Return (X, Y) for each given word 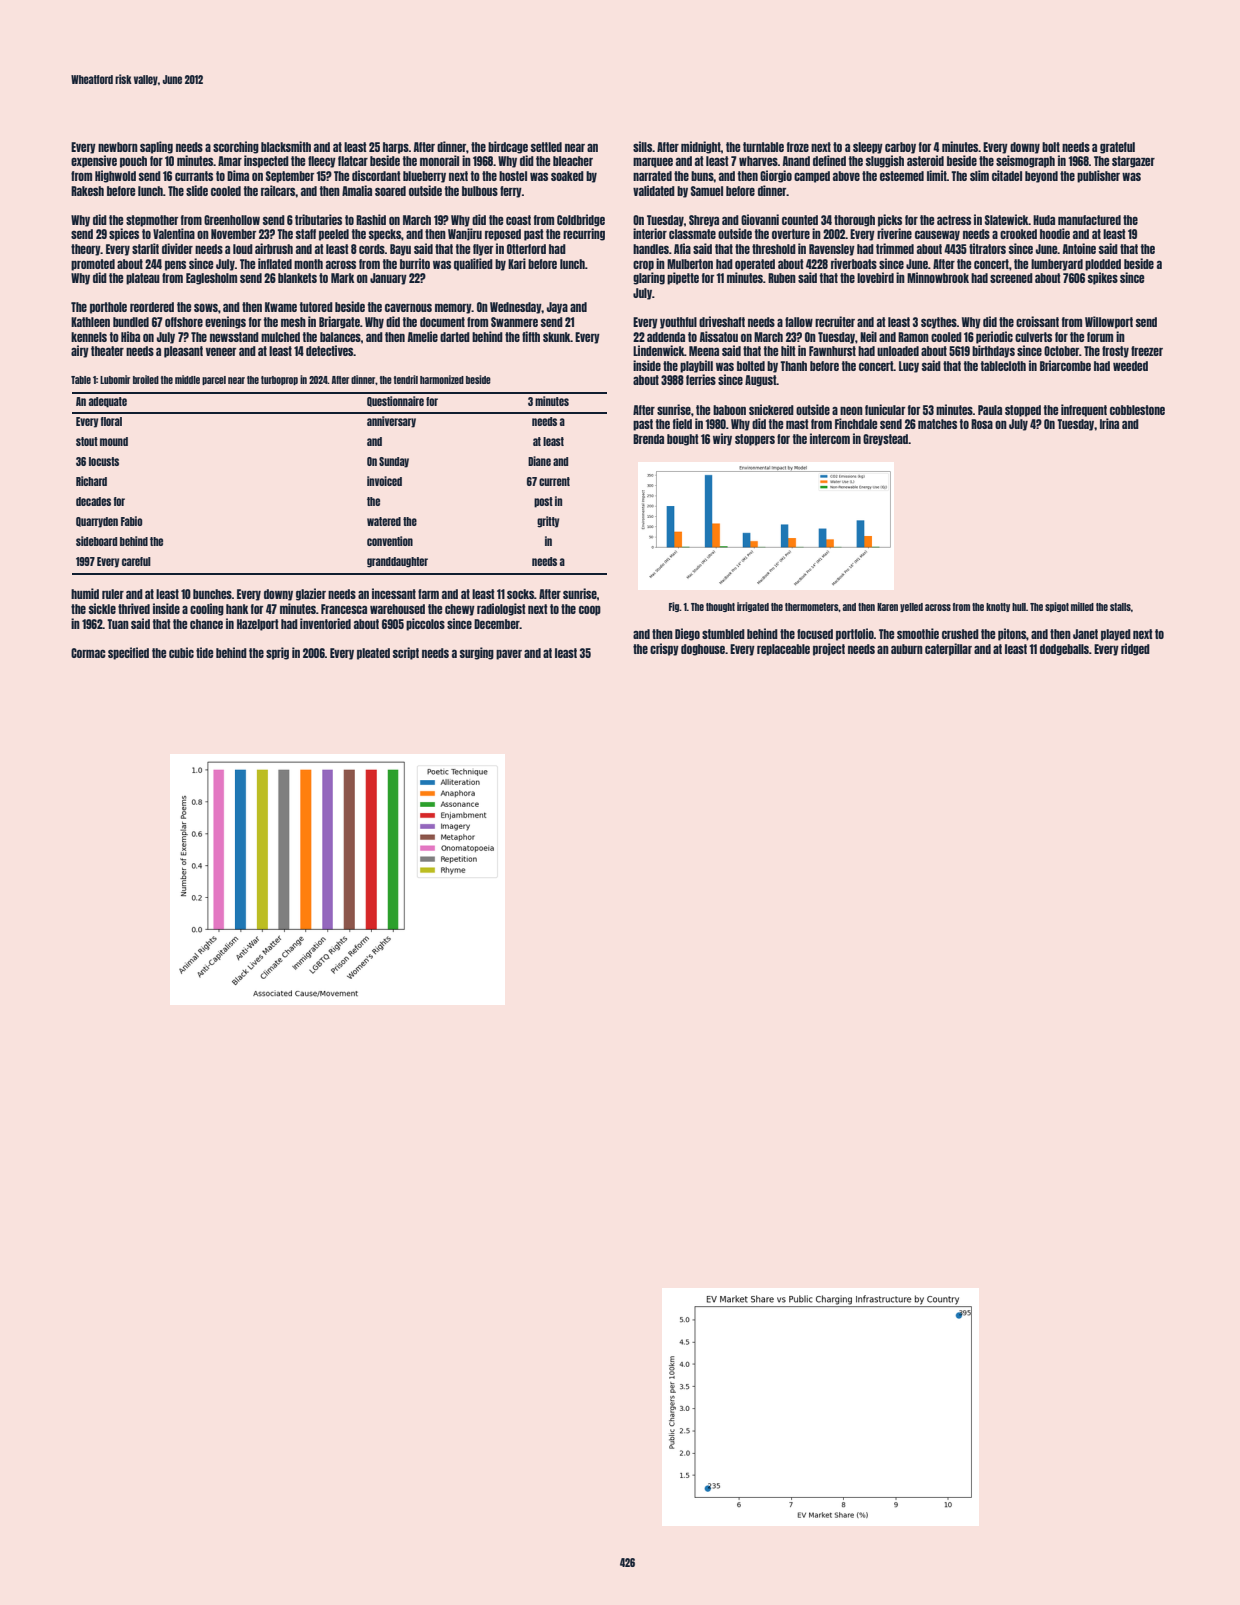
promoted (93, 265)
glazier (311, 594)
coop (590, 610)
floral (111, 421)
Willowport (1109, 322)
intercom (830, 438)
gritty (548, 522)
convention (390, 541)
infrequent (1084, 410)
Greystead (885, 440)
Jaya (557, 308)
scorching (236, 147)
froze (798, 147)
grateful (1117, 148)
